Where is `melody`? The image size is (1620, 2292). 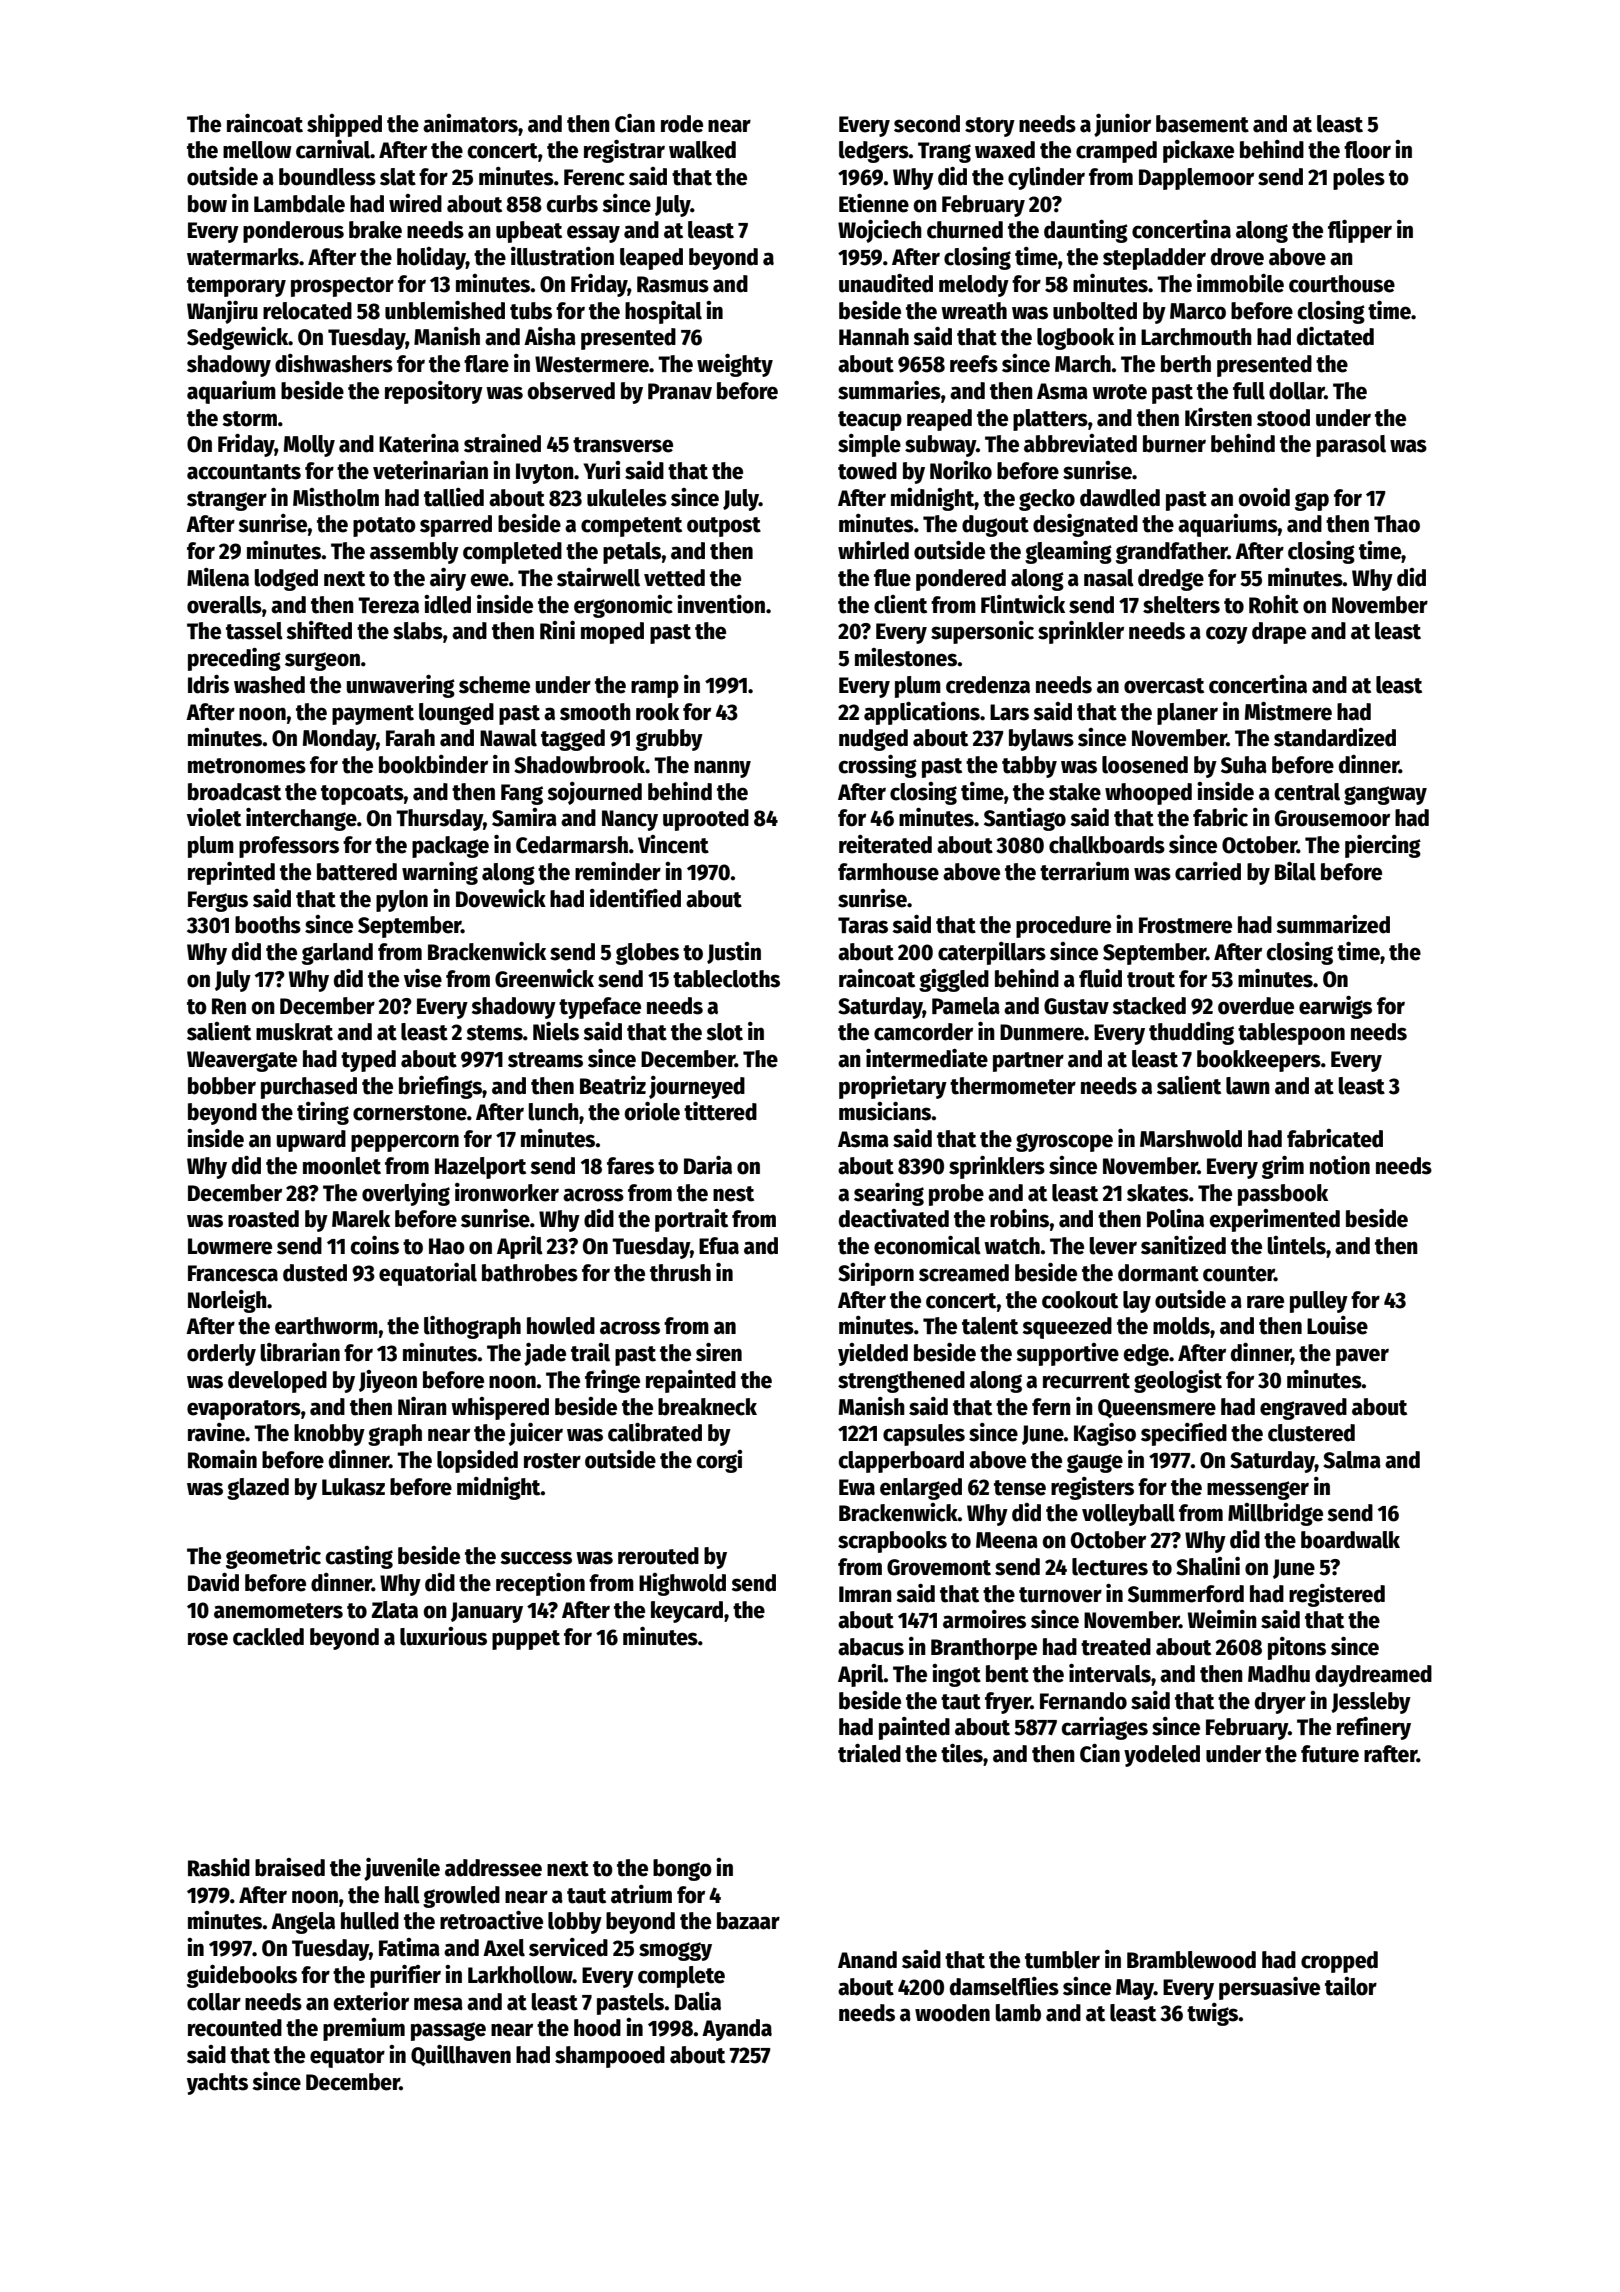 melody is located at coordinates (974, 286).
